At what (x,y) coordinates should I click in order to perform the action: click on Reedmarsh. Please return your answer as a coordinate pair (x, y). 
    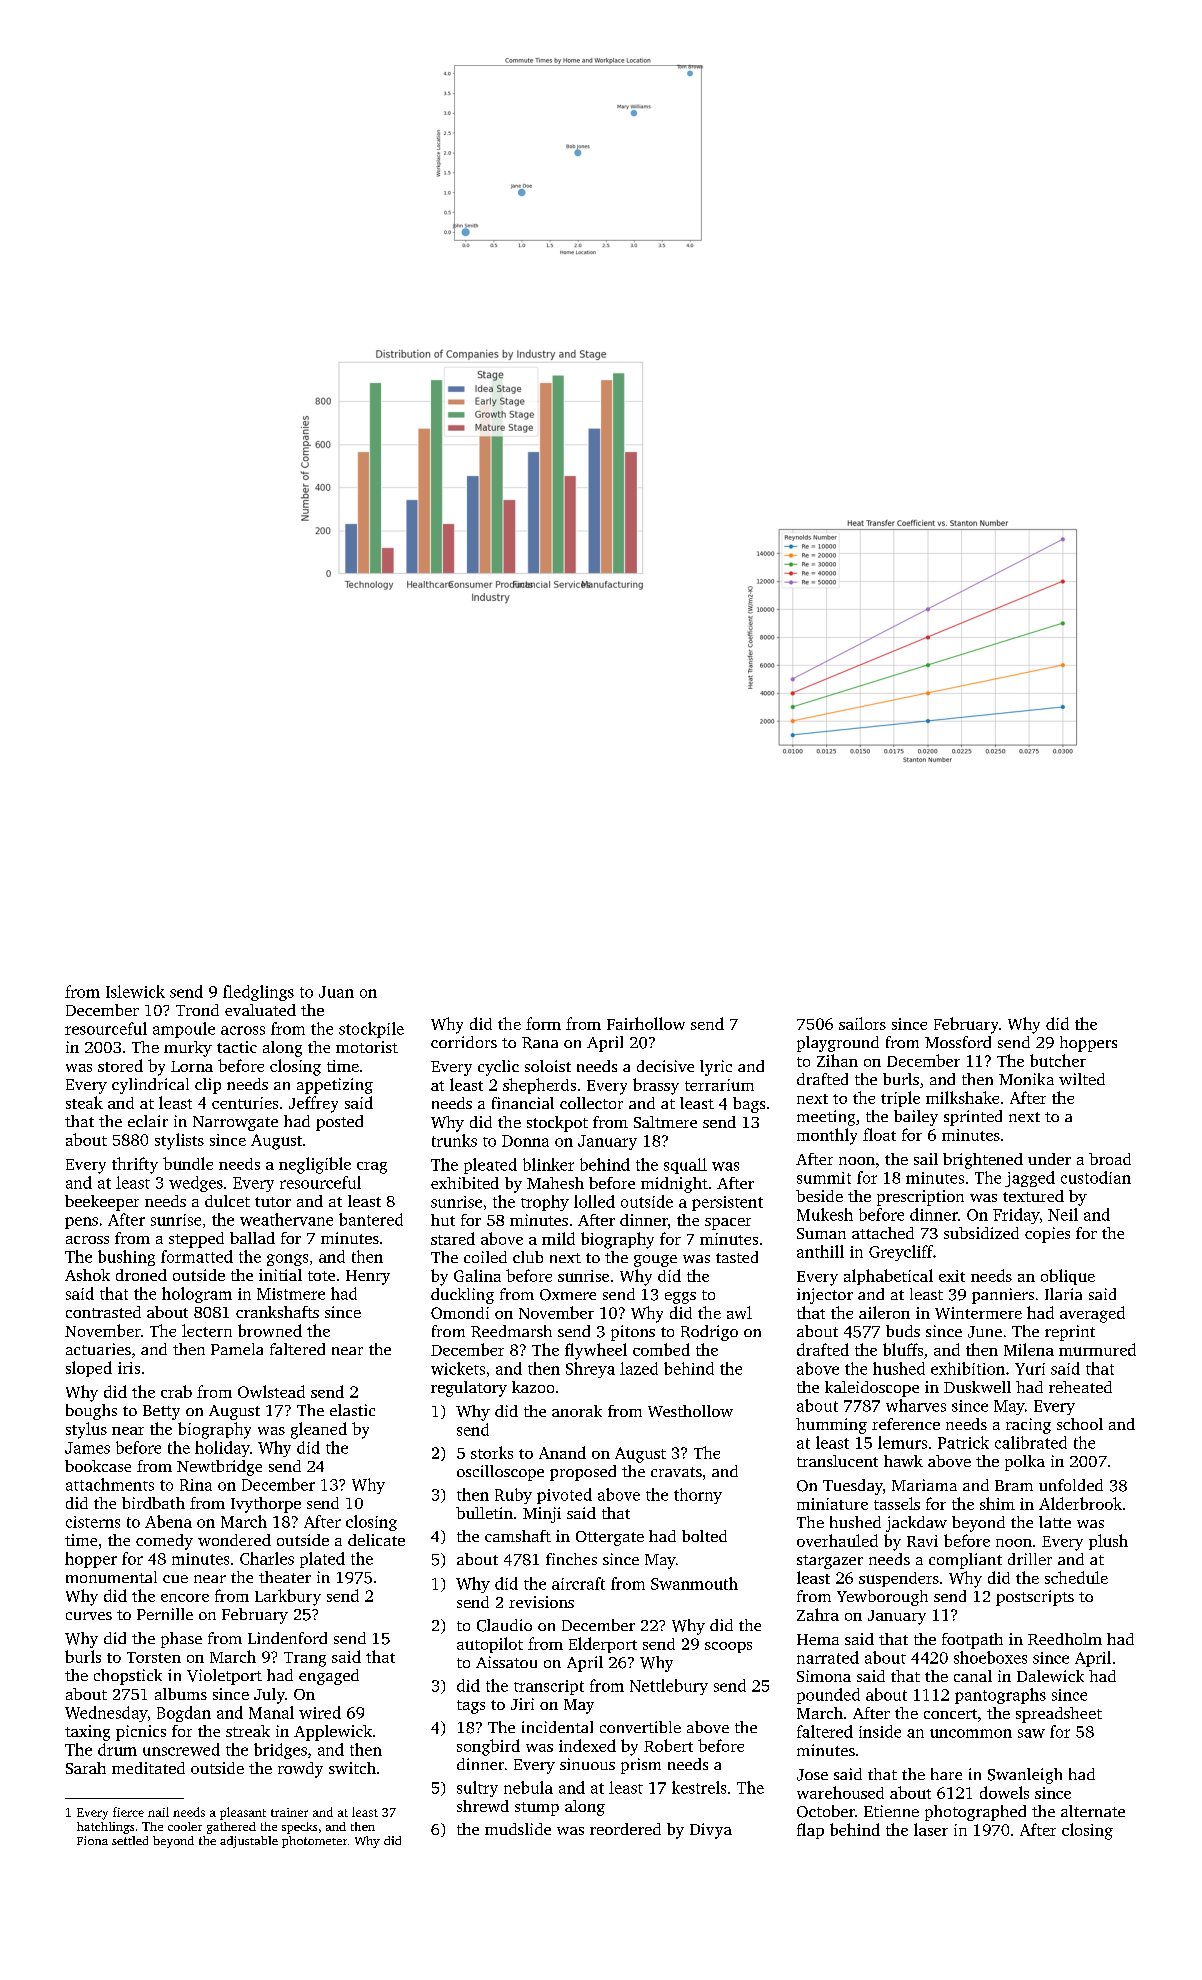
    Looking at the image, I should click on (511, 1331).
